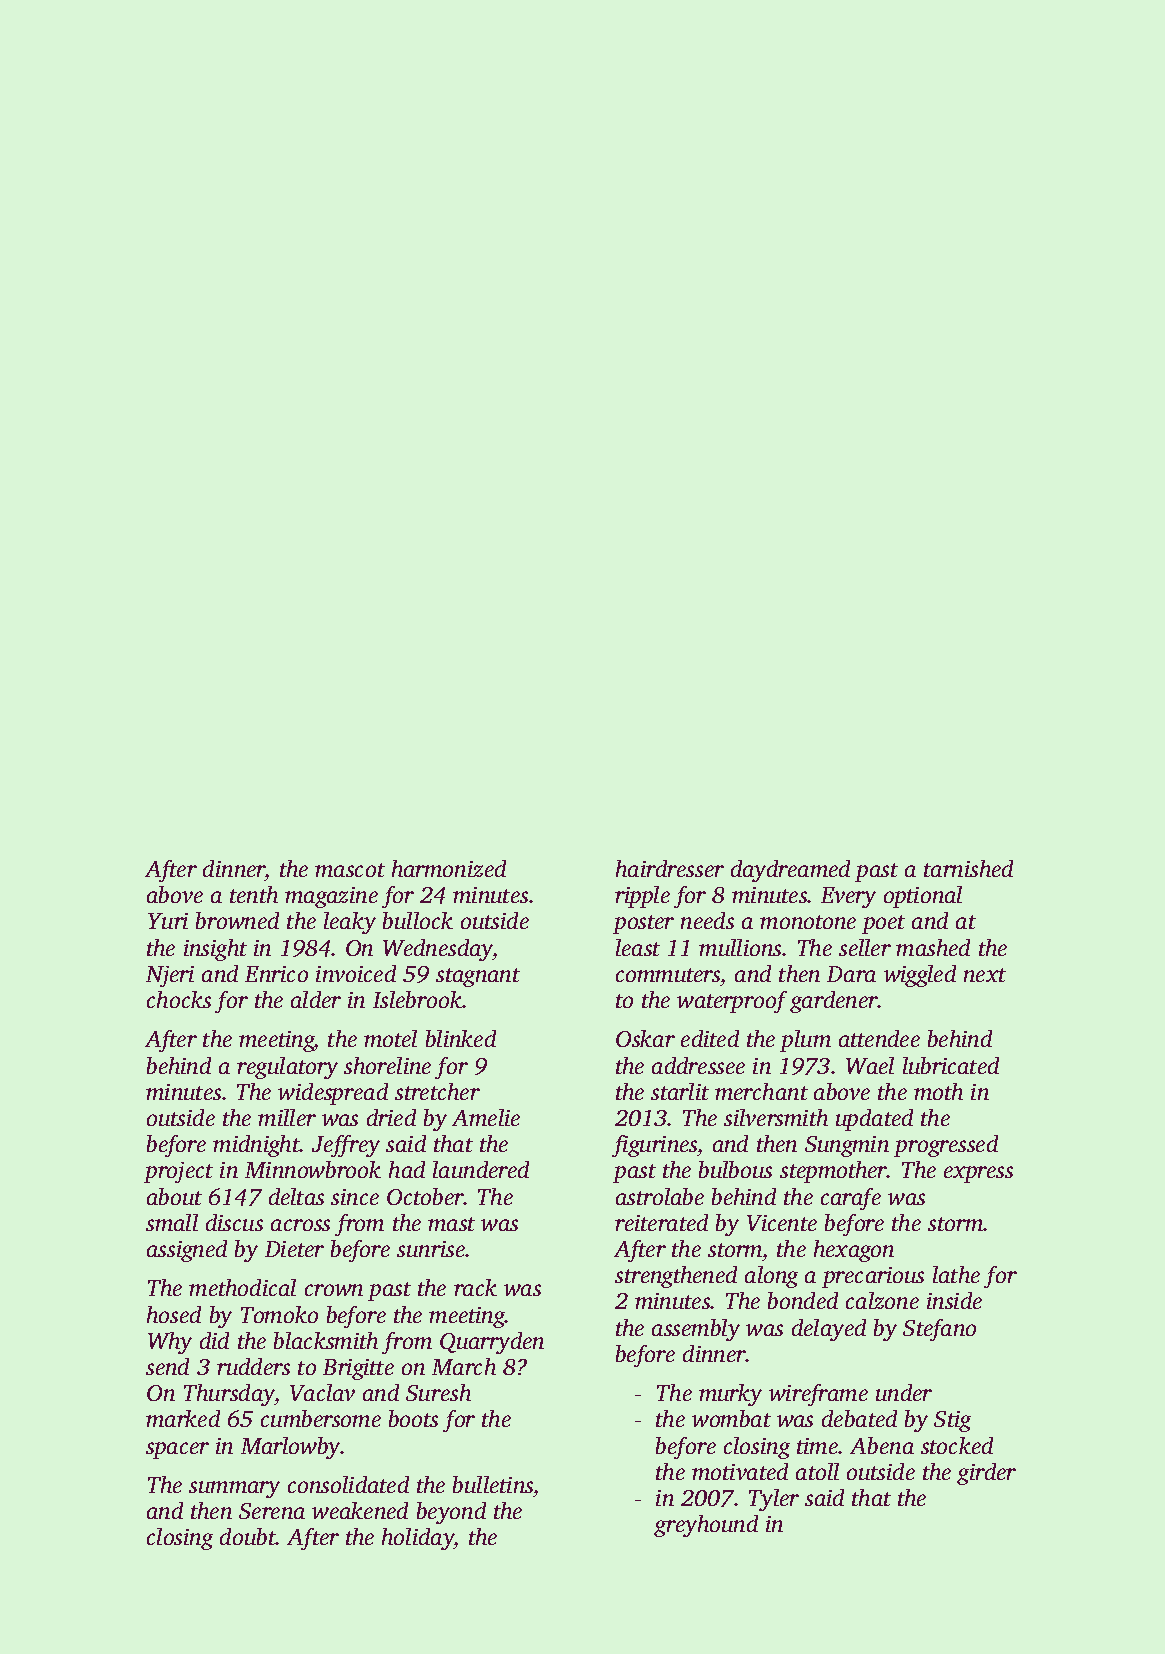  What do you see at coordinates (670, 868) in the screenshot?
I see `hairdresser` at bounding box center [670, 868].
